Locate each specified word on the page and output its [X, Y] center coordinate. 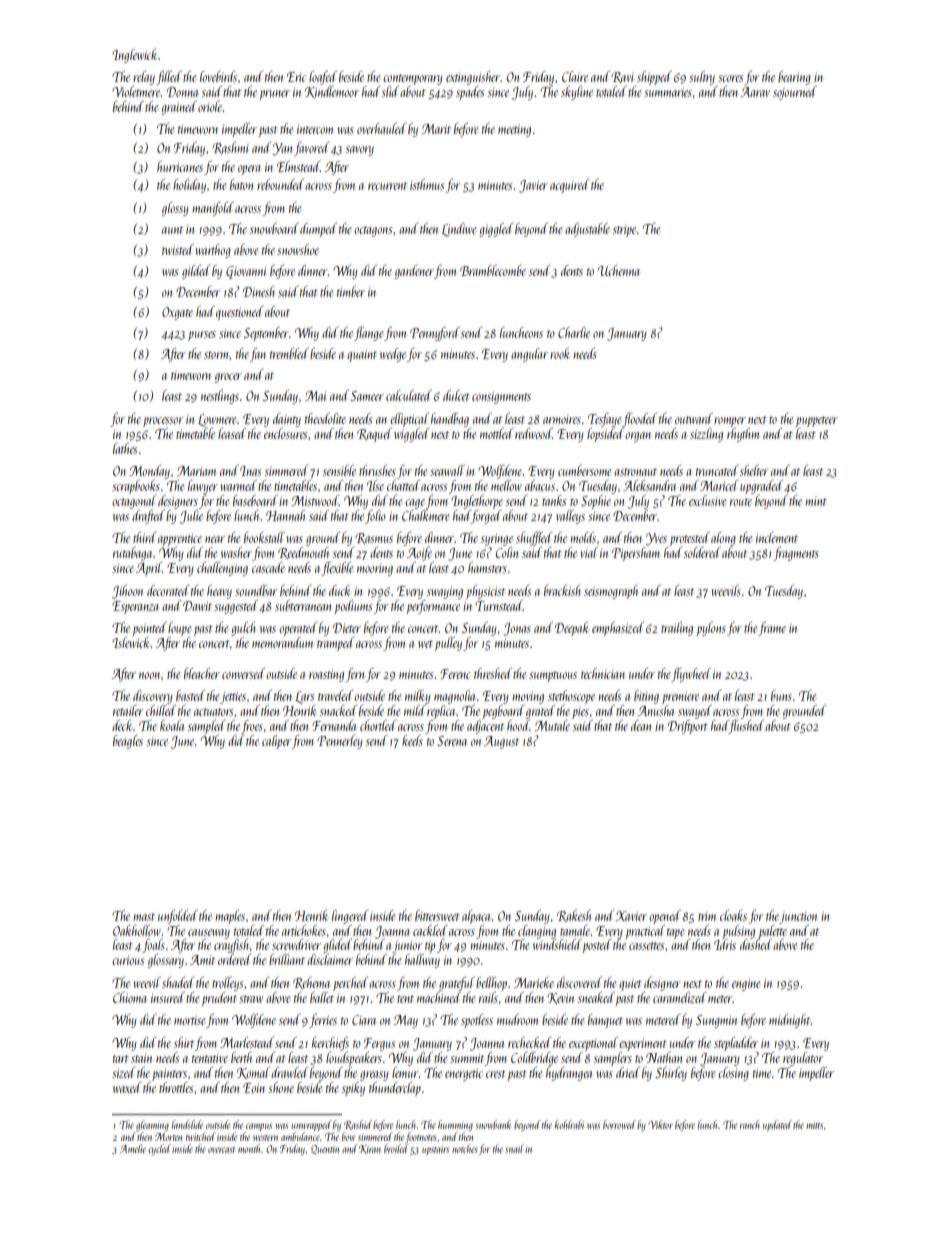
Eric [296, 77]
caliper [277, 742]
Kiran [370, 1149]
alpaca [477, 917]
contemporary [412, 79]
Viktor [660, 1124]
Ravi [622, 77]
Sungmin [716, 1021]
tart [121, 1059]
